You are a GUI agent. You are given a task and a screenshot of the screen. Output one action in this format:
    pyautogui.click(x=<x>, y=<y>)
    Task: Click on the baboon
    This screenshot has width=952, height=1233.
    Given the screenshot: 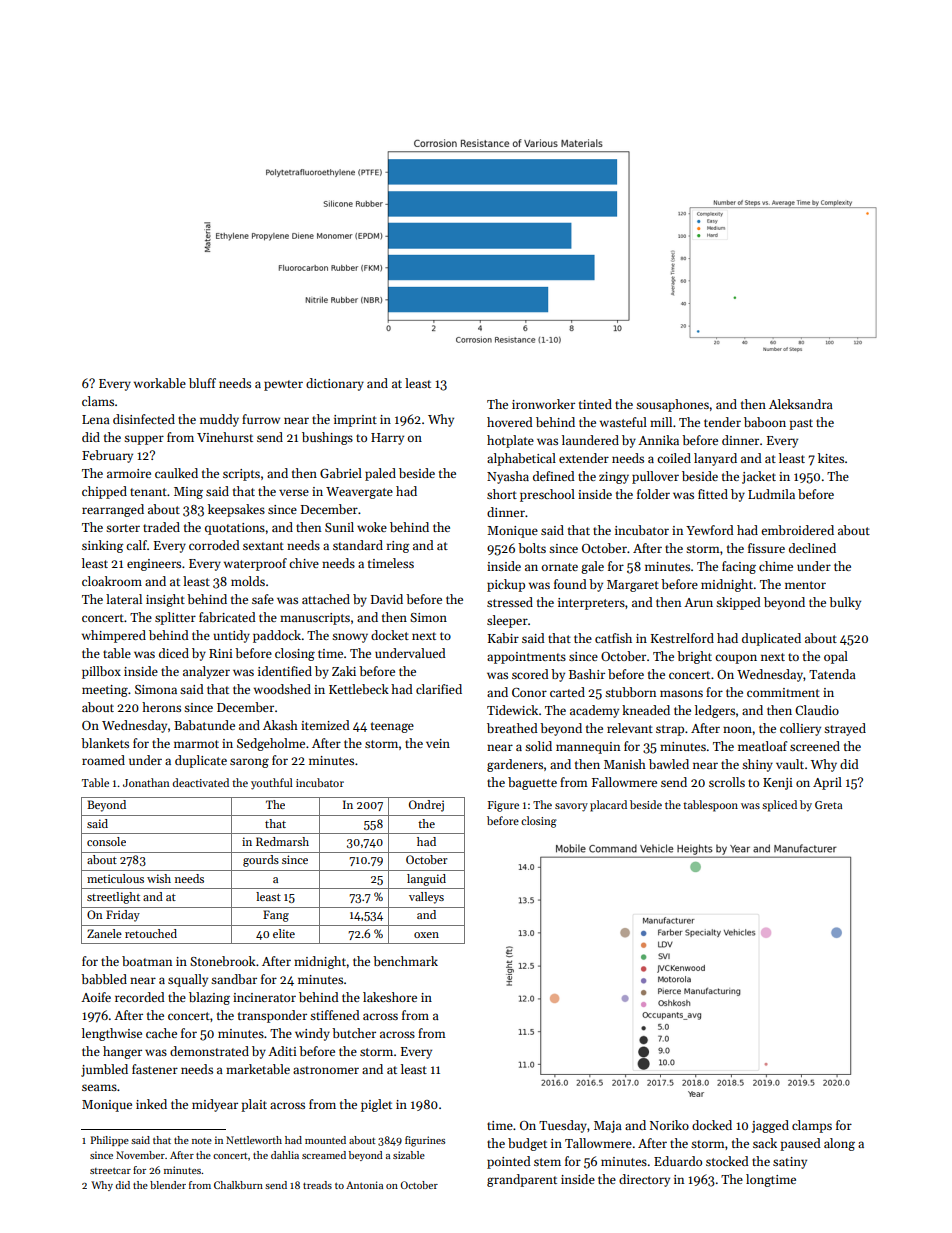 What is the action you would take?
    pyautogui.click(x=765, y=422)
